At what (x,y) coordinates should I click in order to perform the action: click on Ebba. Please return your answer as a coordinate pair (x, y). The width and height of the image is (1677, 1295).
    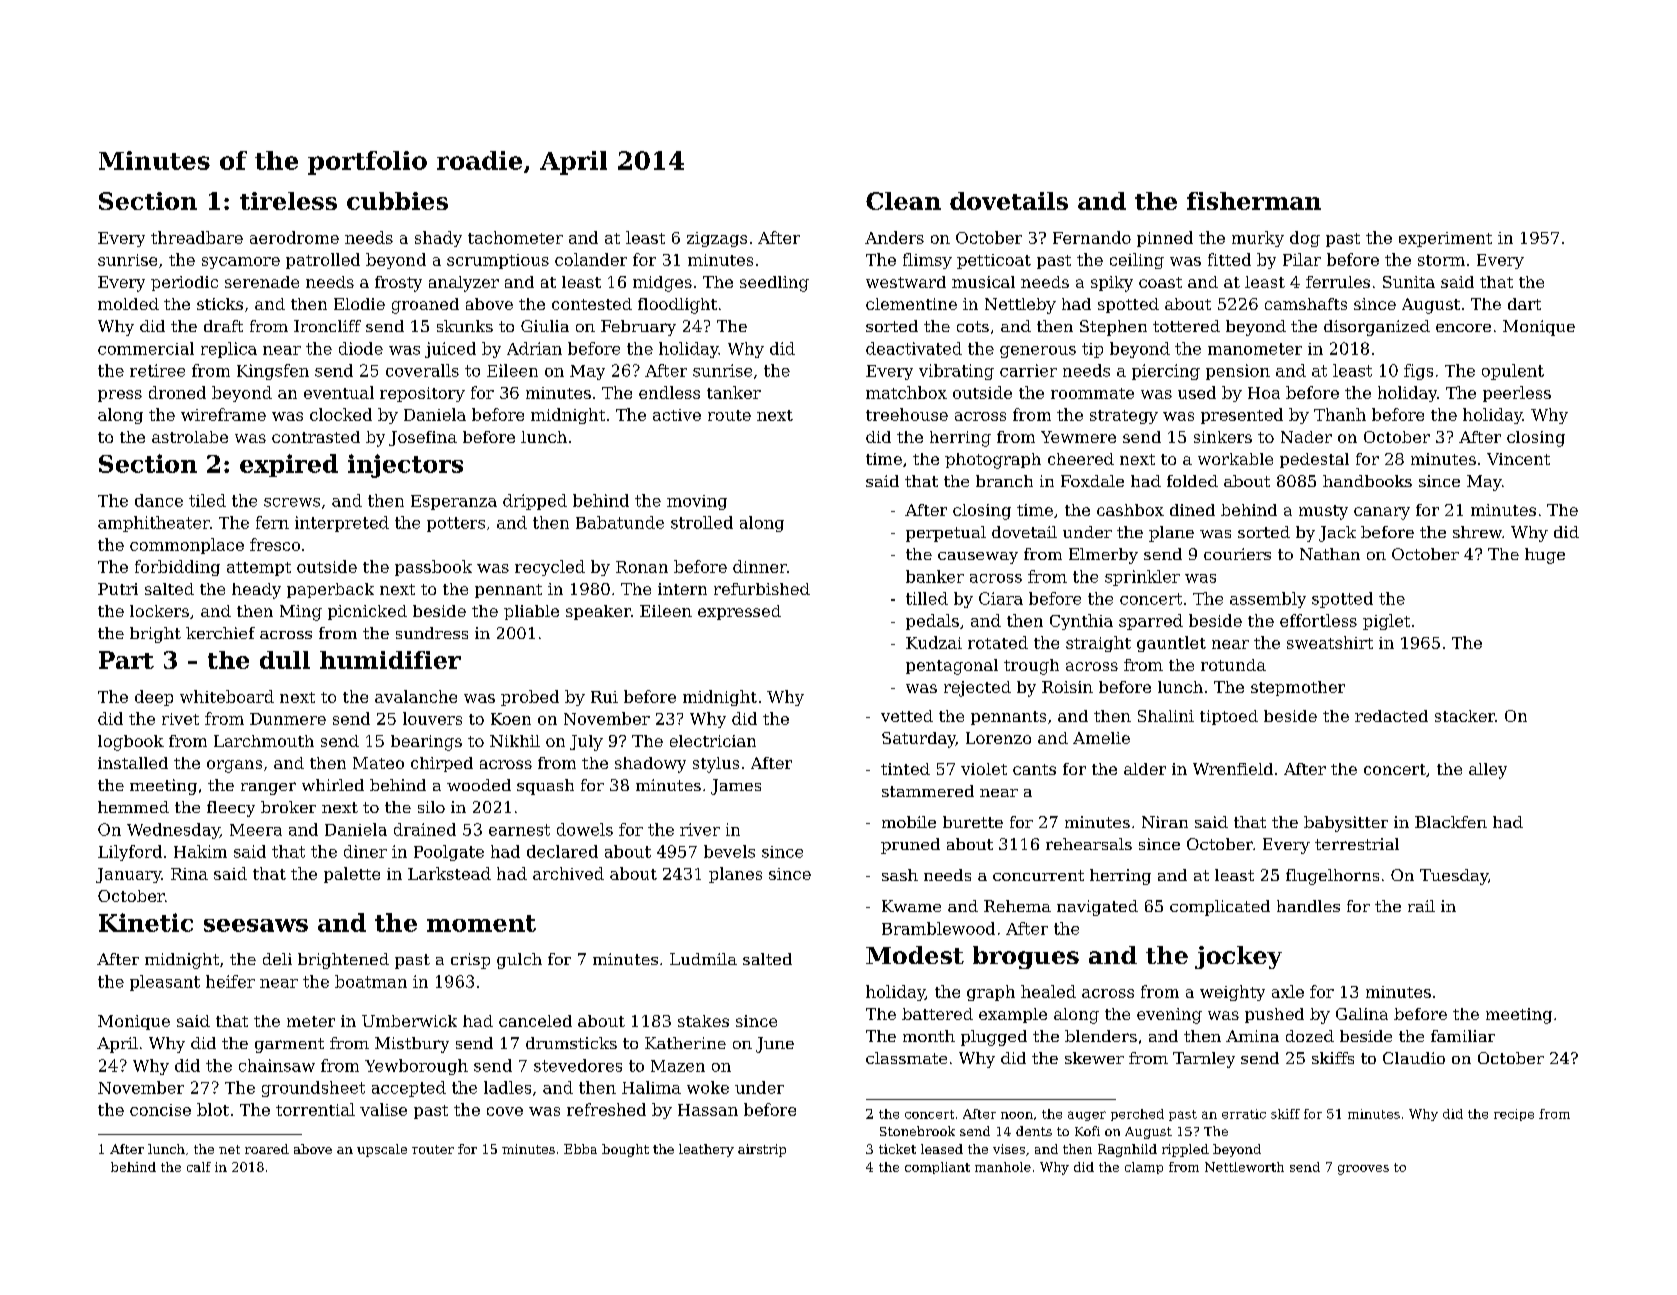
    Looking at the image, I should click on (580, 1149).
